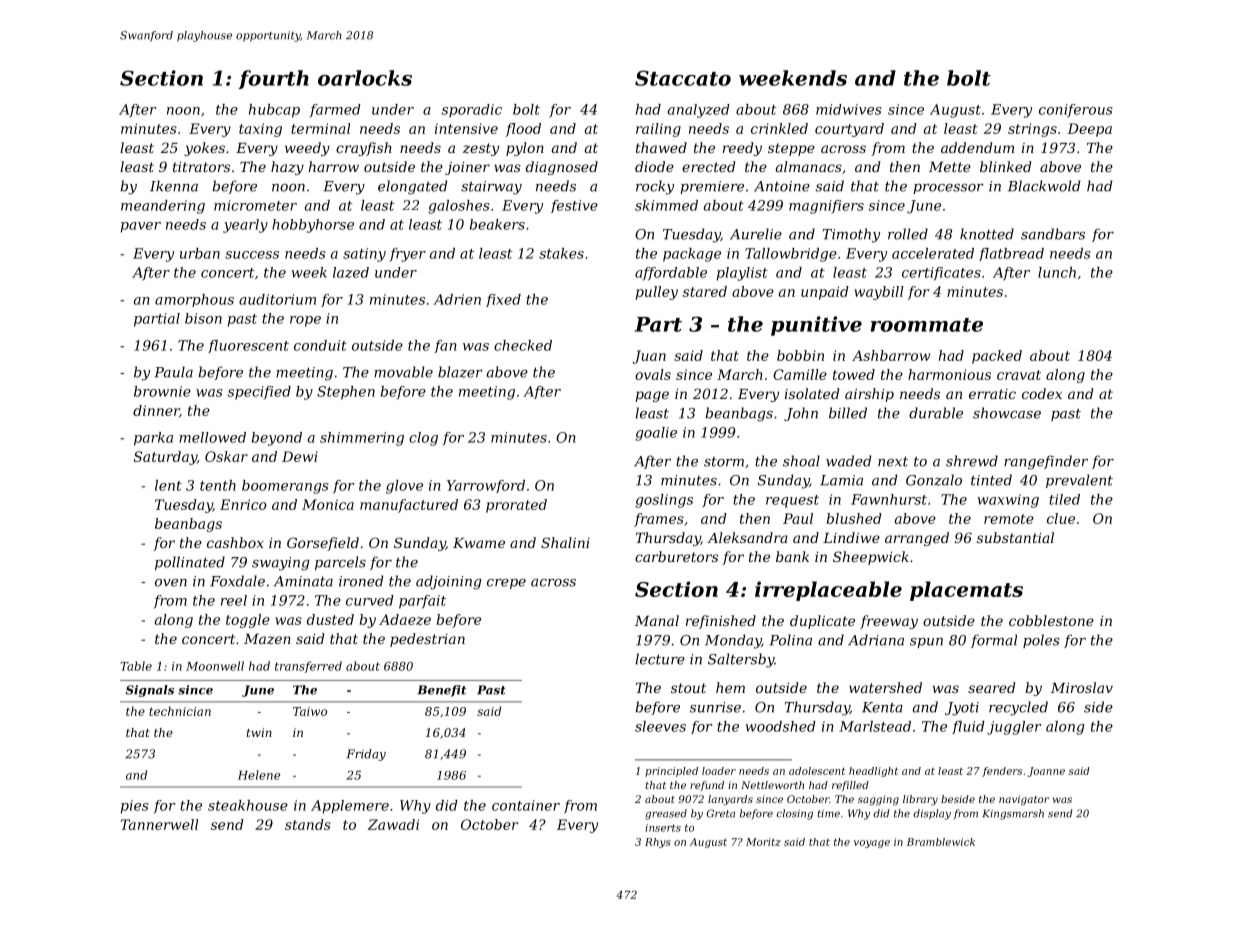  Describe the element at coordinates (203, 318) in the page. I see `bison` at that location.
